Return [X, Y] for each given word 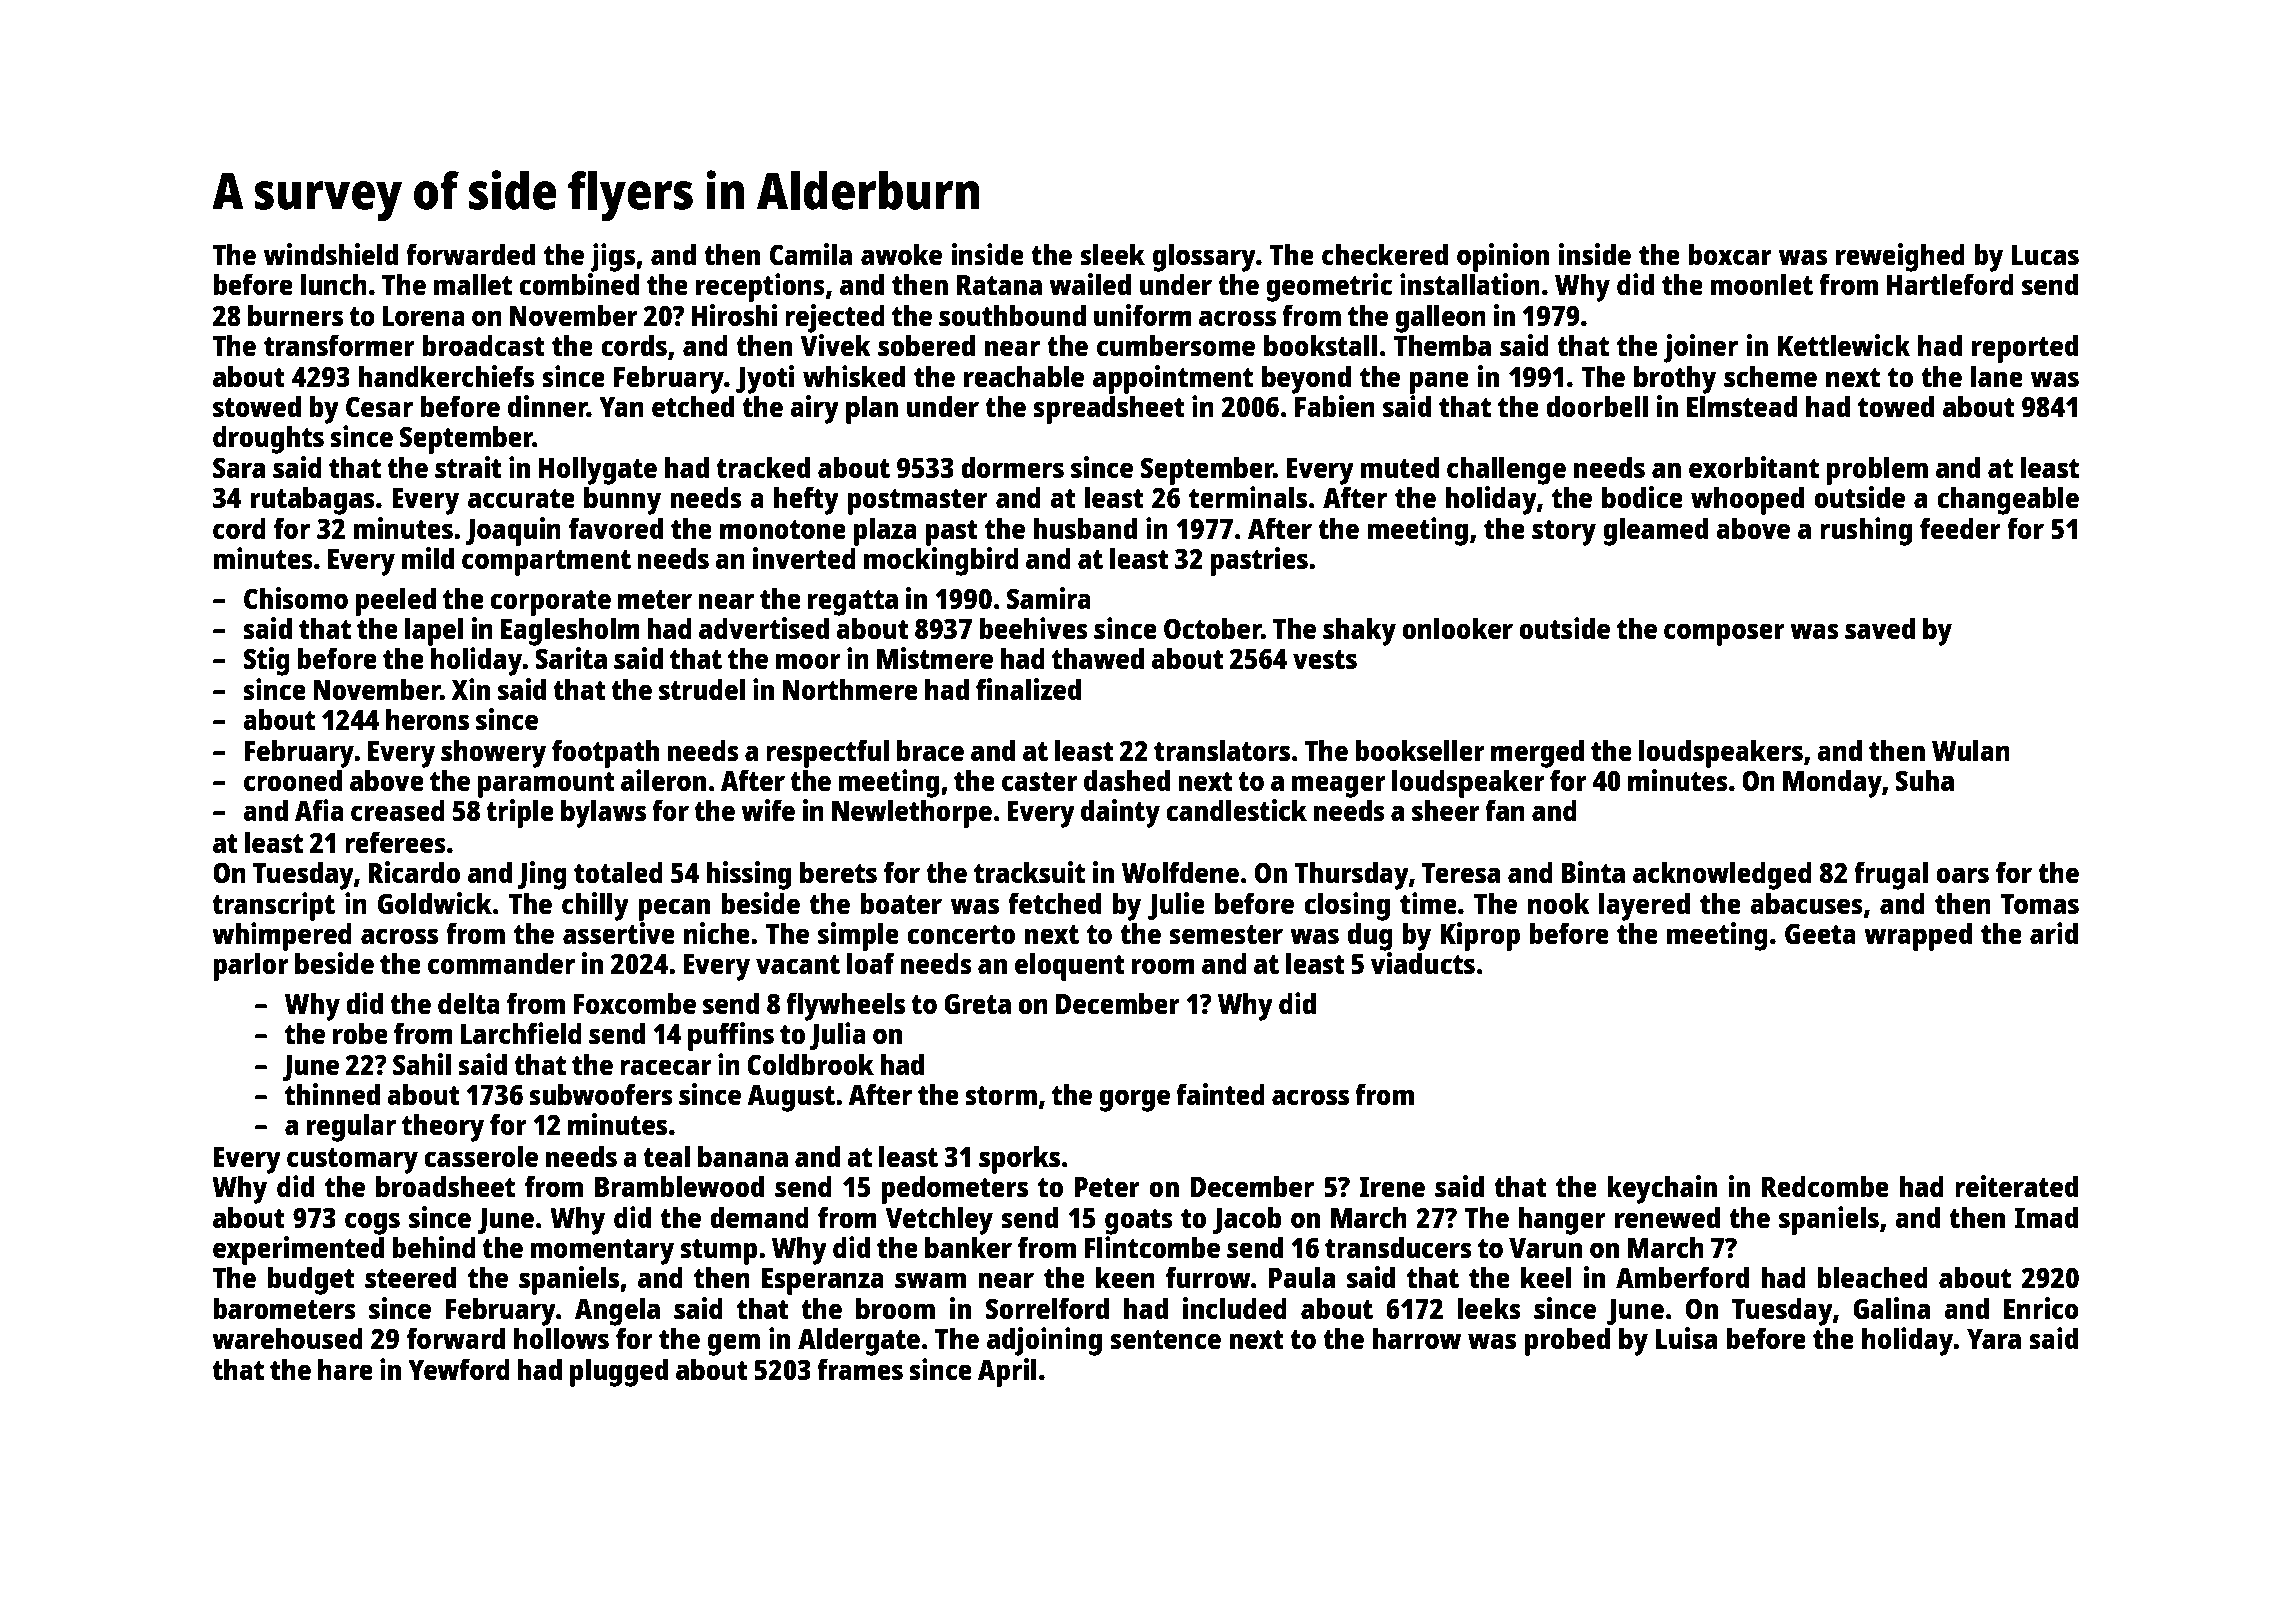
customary [352, 1161]
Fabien [1335, 406]
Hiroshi [734, 315]
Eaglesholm [570, 631]
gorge [1134, 1100]
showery [493, 754]
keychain [1662, 1189]
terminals [1248, 497]
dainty [1120, 813]
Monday [1832, 783]
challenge [1506, 470]
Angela [617, 1311]
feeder [1960, 528]
